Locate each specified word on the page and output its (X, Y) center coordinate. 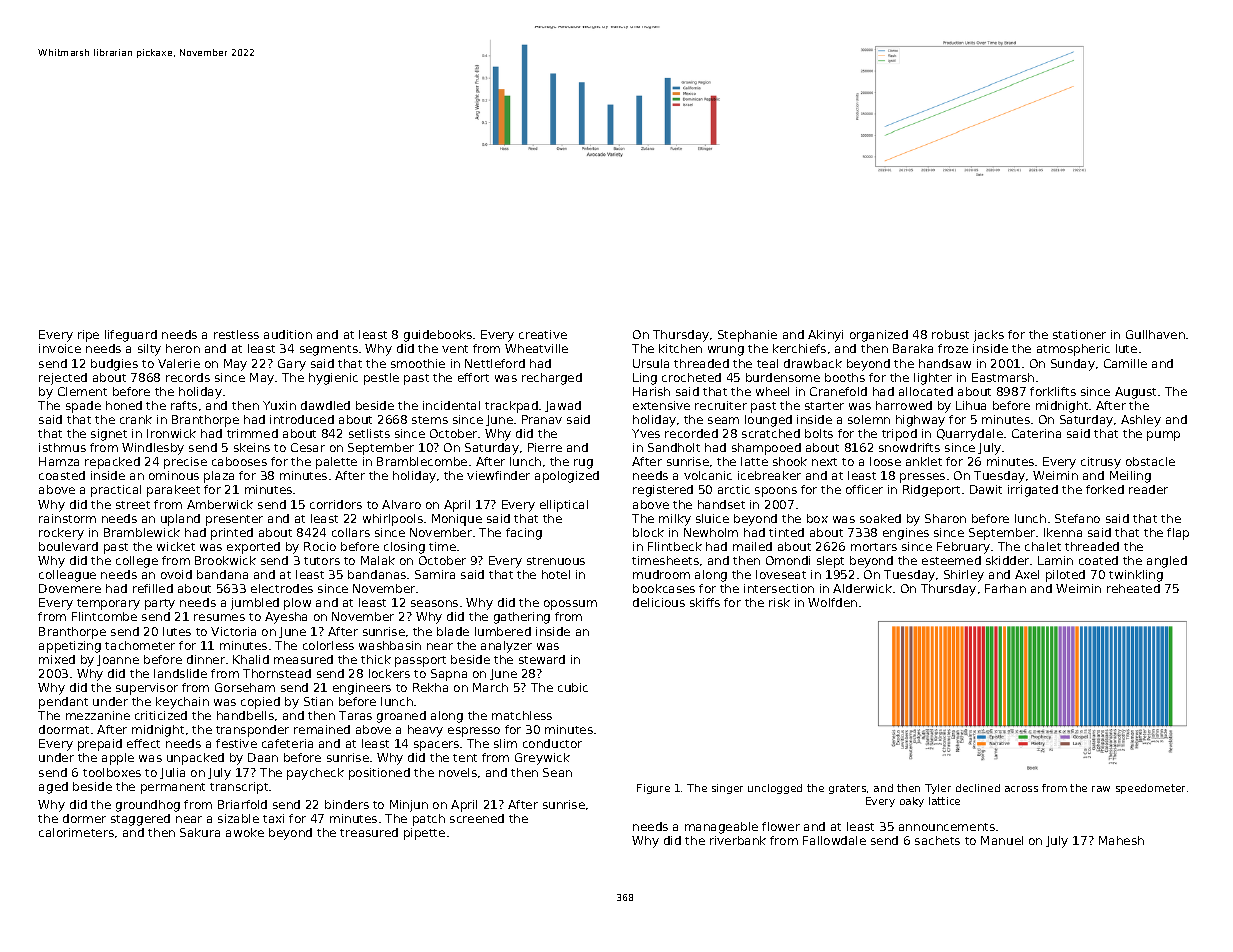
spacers (436, 746)
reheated (1133, 588)
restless (236, 334)
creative (543, 334)
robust (950, 334)
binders (347, 804)
